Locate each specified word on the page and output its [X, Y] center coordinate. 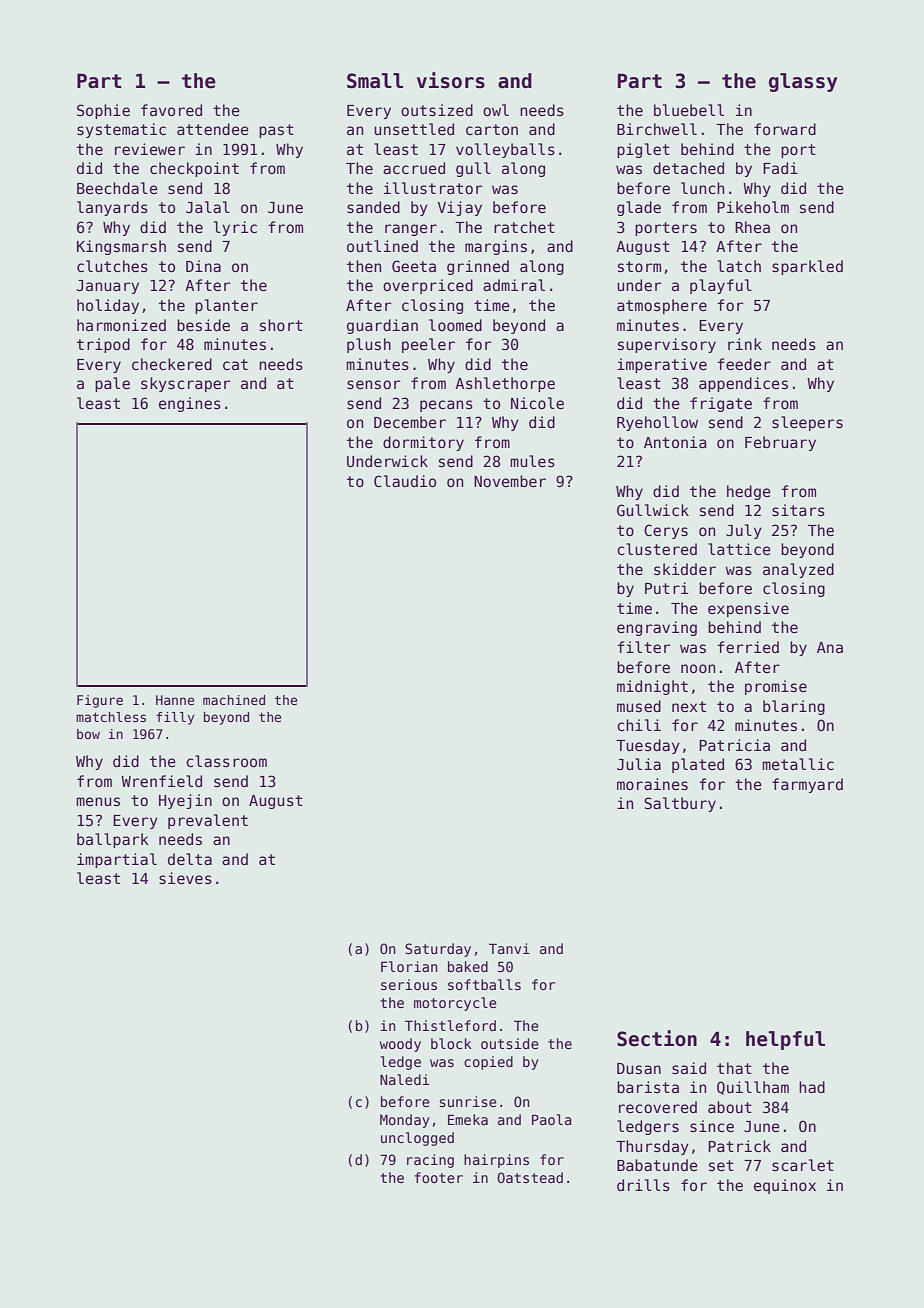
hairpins [496, 1161]
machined [234, 700]
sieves [185, 878]
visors [451, 80]
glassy [803, 82]
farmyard [807, 785]
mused [639, 706]
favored [171, 110]
